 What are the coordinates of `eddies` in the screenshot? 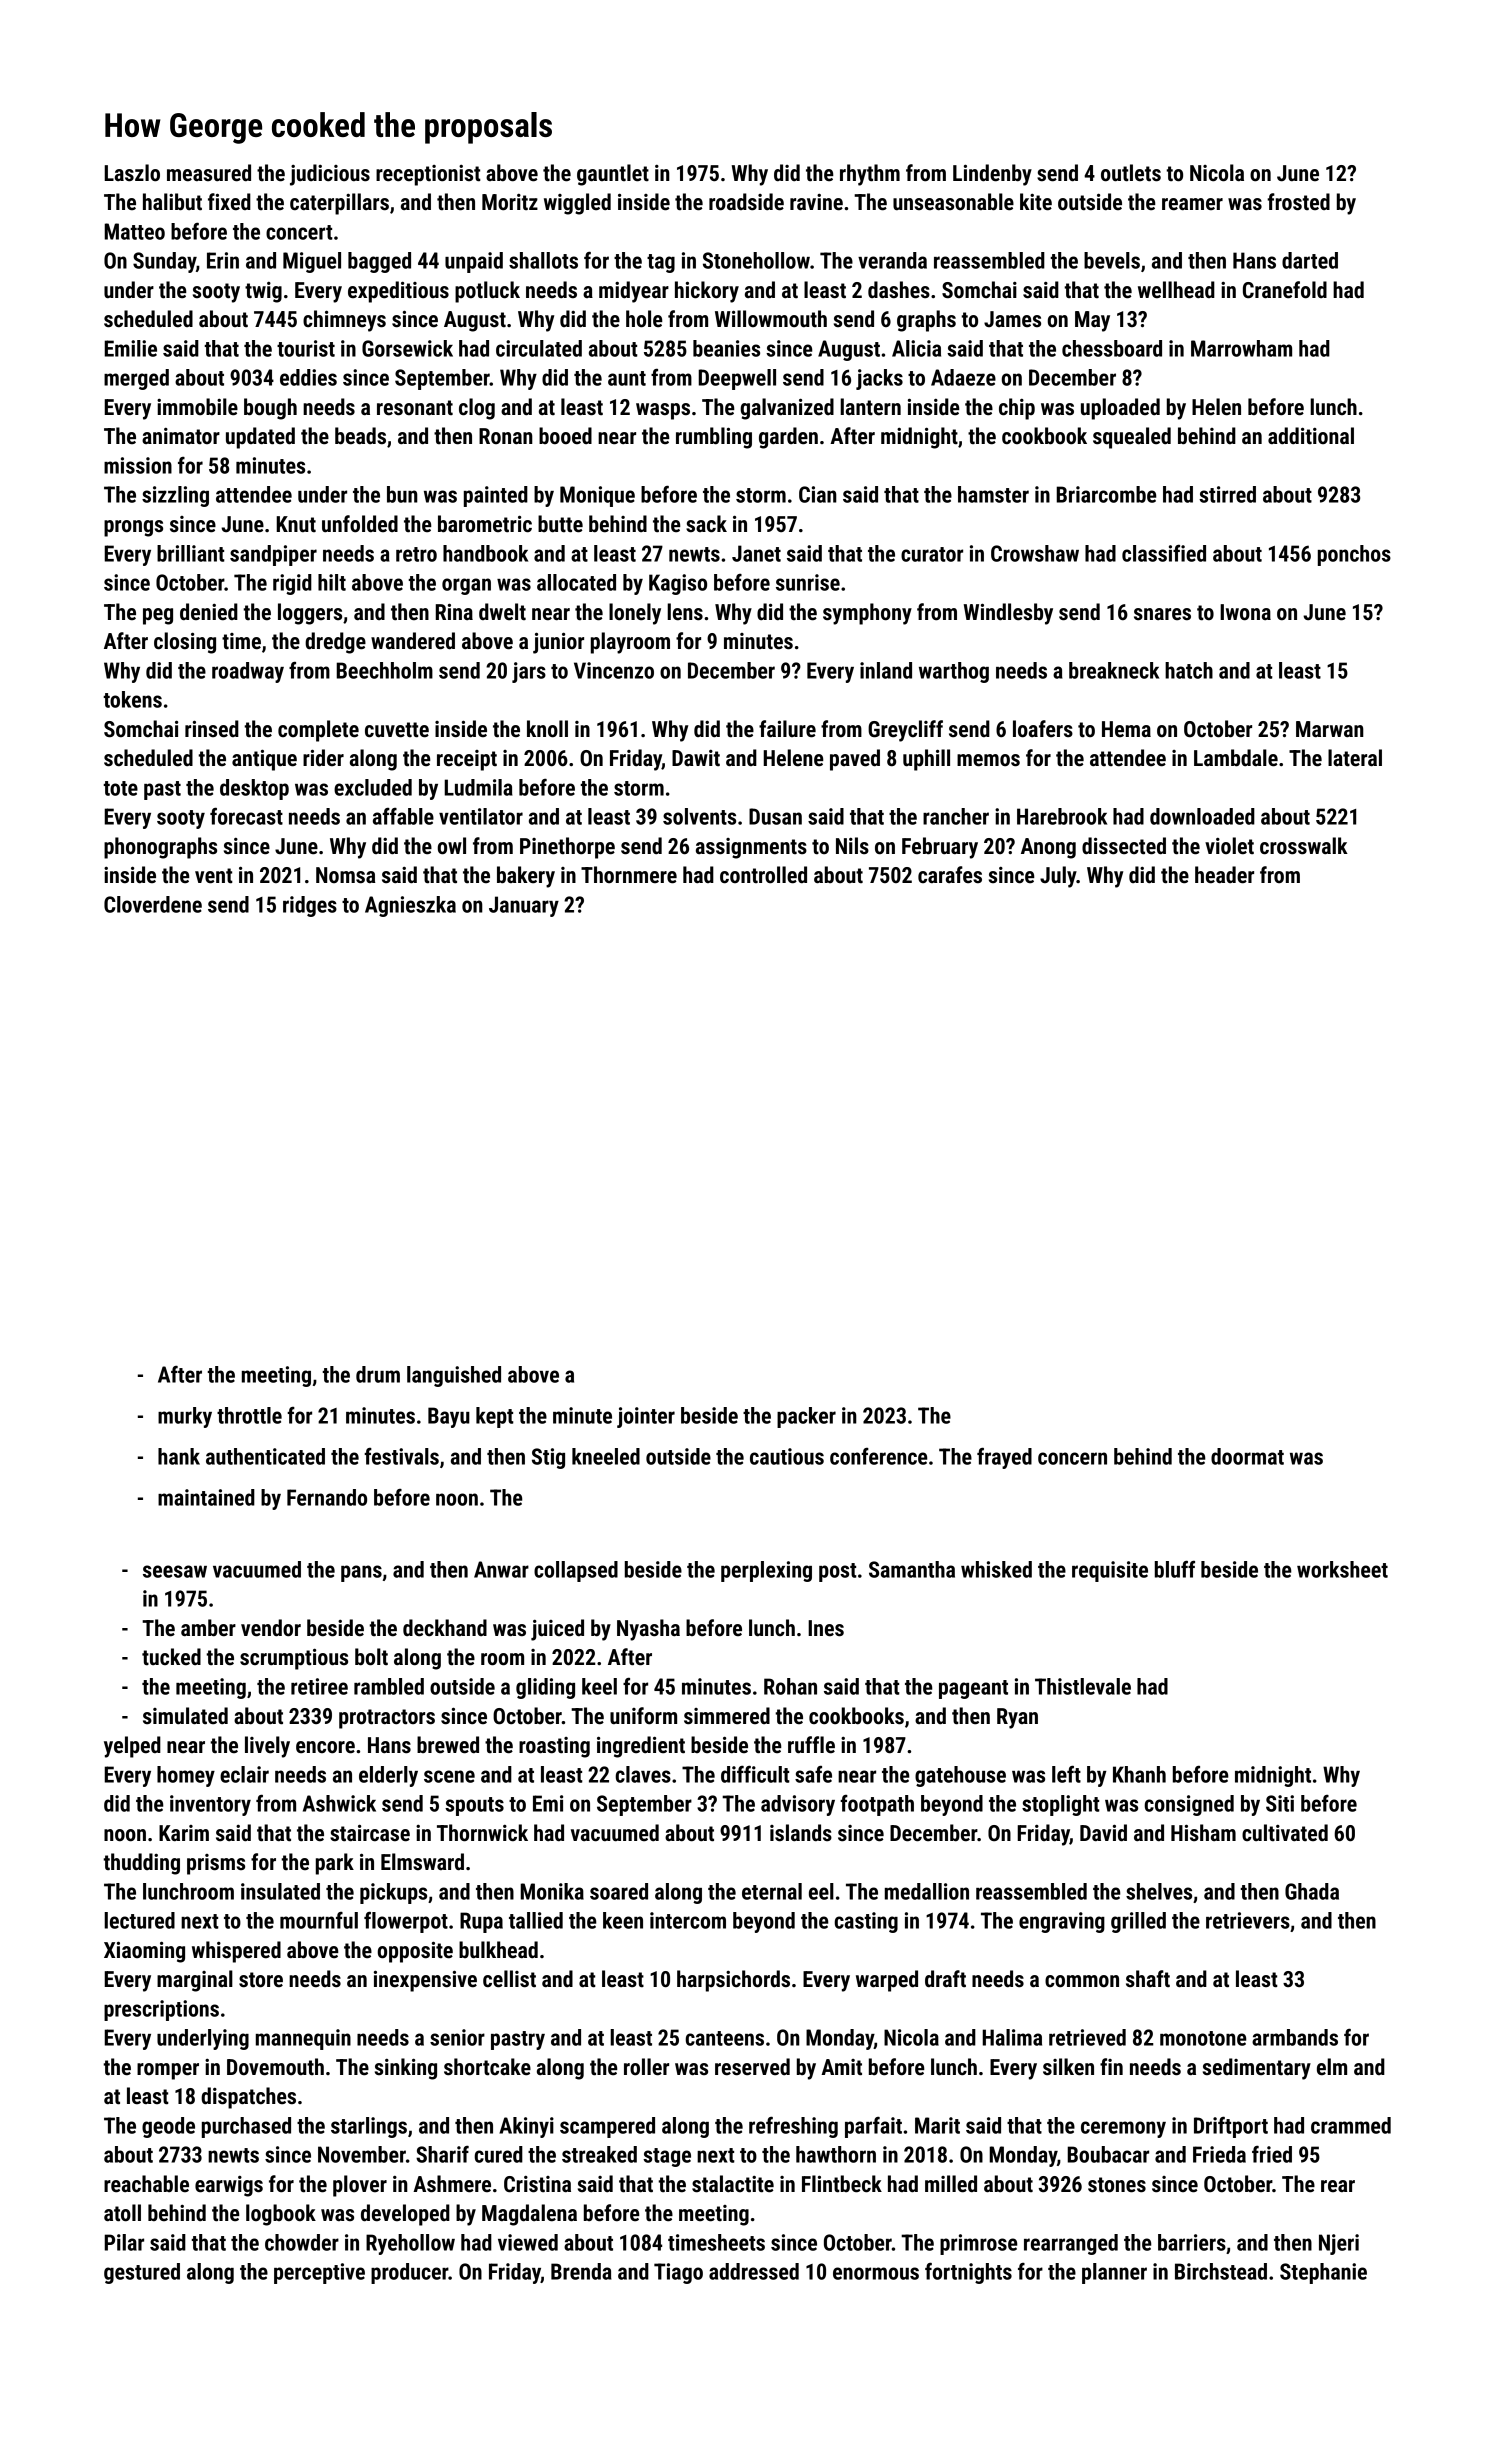 It's located at (308, 377).
